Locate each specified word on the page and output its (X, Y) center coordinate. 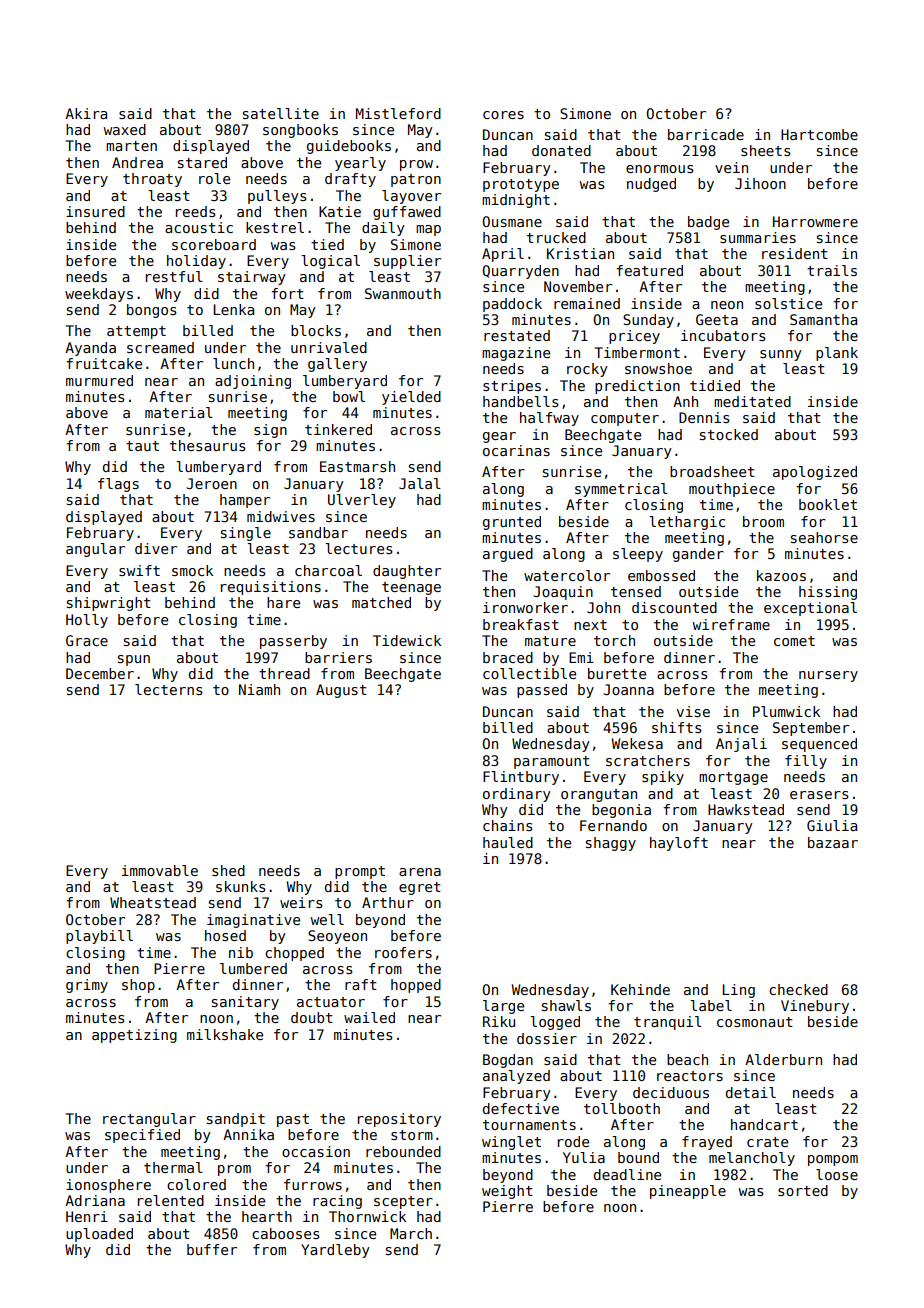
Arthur (388, 902)
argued (508, 555)
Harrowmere (815, 221)
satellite (281, 113)
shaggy (611, 844)
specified (142, 1136)
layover (411, 197)
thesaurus (208, 445)
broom (763, 521)
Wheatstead (153, 902)
